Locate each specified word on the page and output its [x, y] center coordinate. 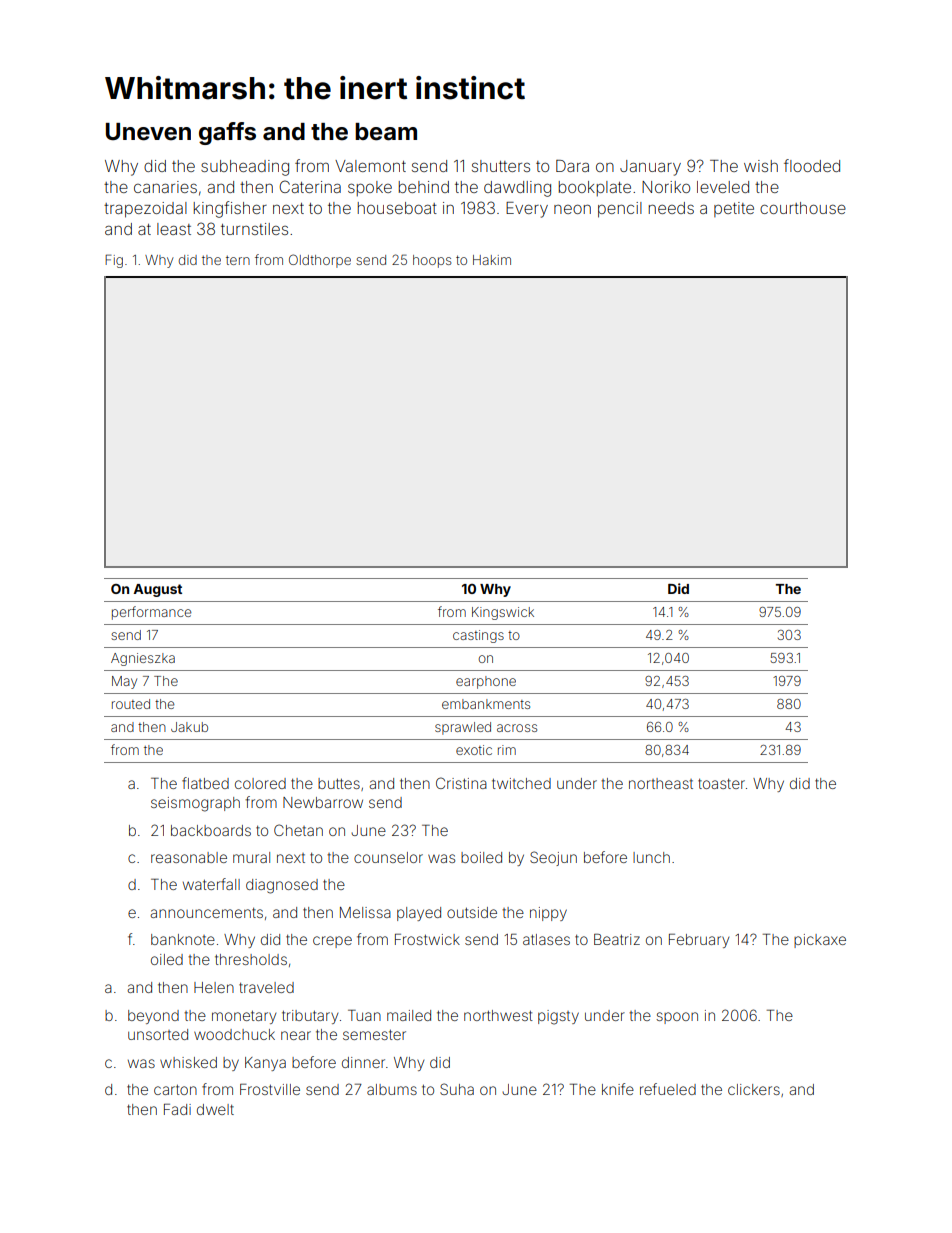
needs [671, 208]
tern [238, 260]
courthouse [803, 208]
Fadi [177, 1109]
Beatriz [617, 939]
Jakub [189, 727]
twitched [521, 783]
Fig [114, 261]
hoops [432, 261]
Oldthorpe [320, 261]
